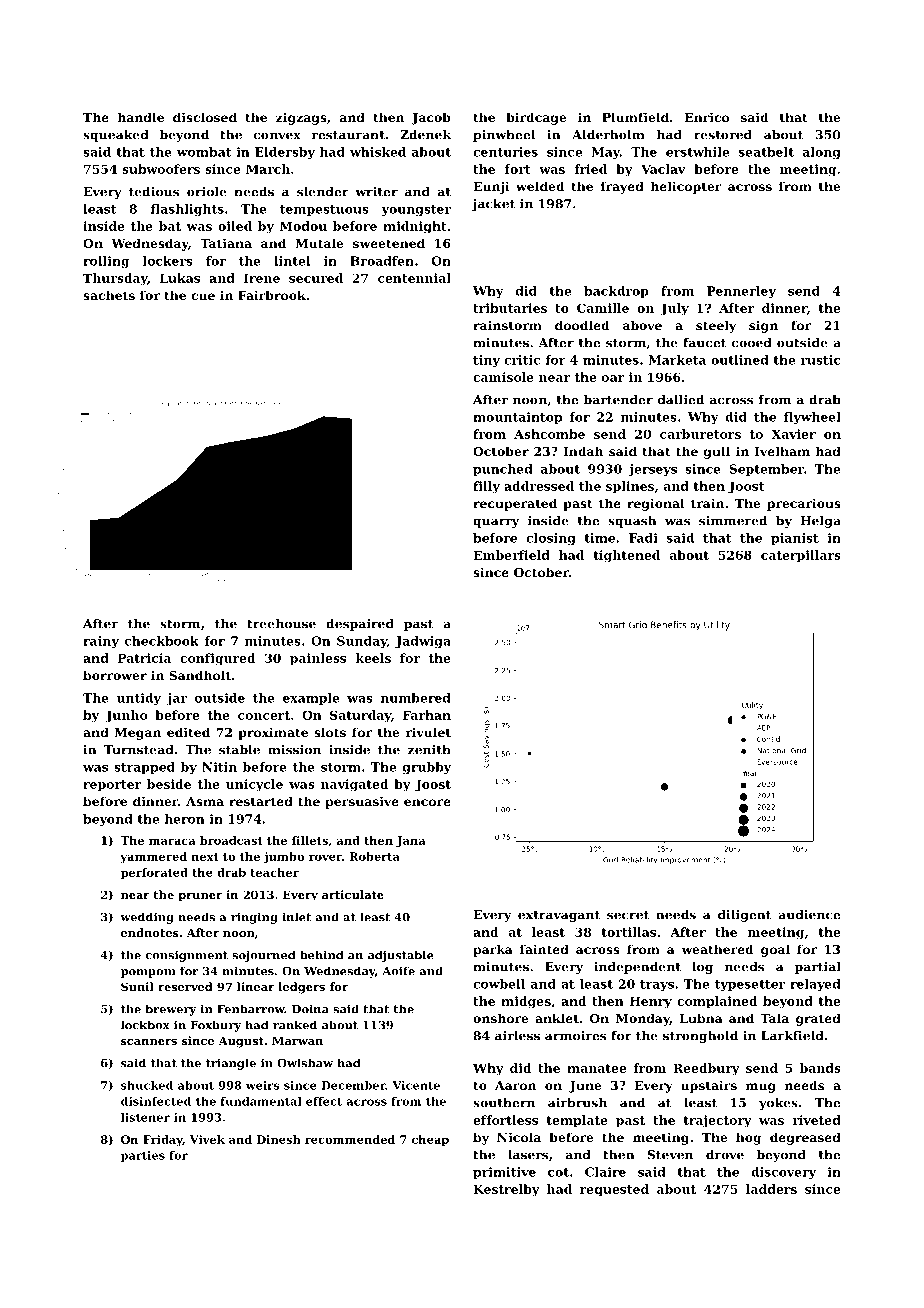 This image has width=924, height=1308. What do you see at coordinates (626, 556) in the image?
I see `tightened` at bounding box center [626, 556].
